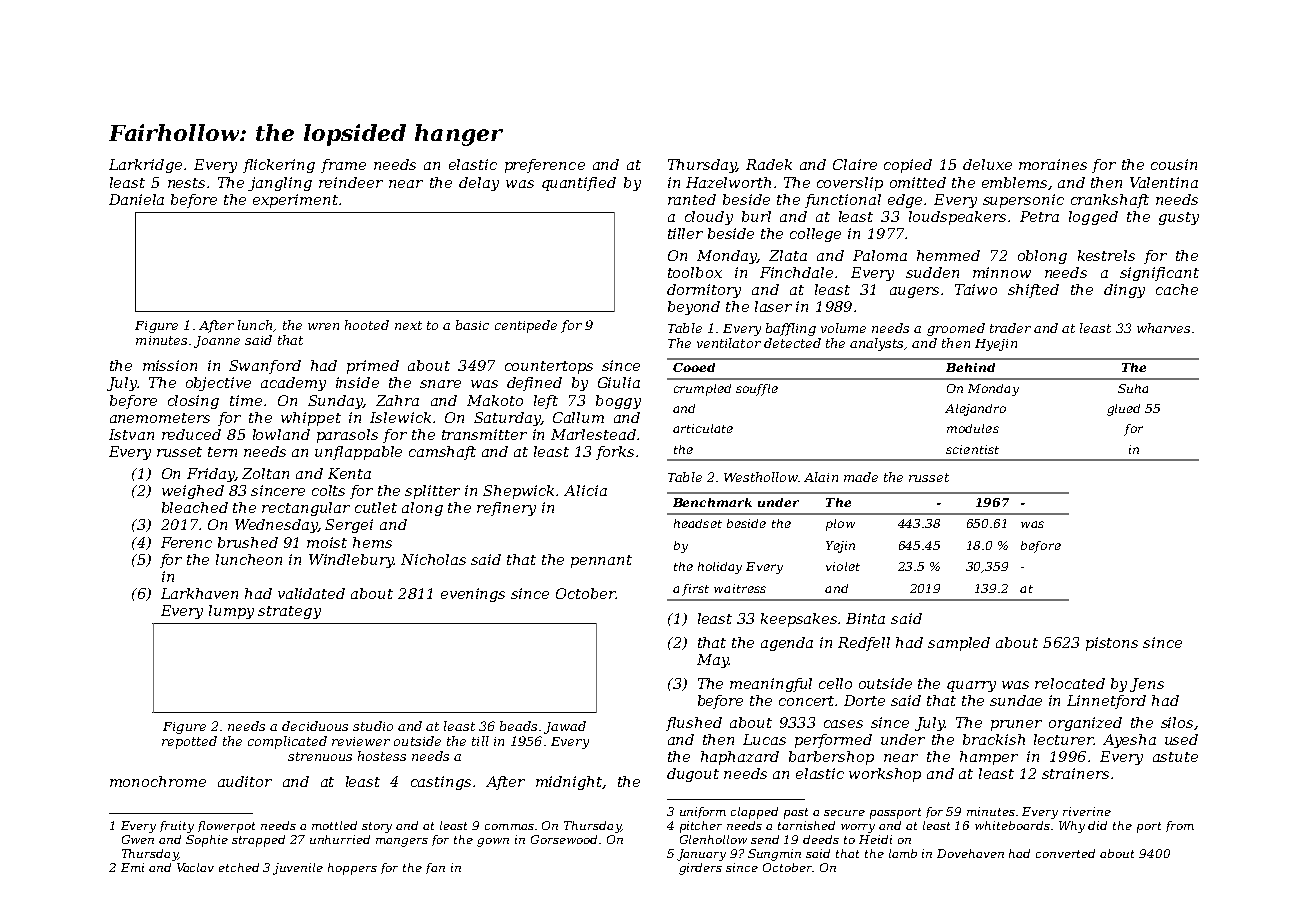 Image resolution: width=1308 pixels, height=924 pixels. I want to click on deluxe, so click(987, 164).
